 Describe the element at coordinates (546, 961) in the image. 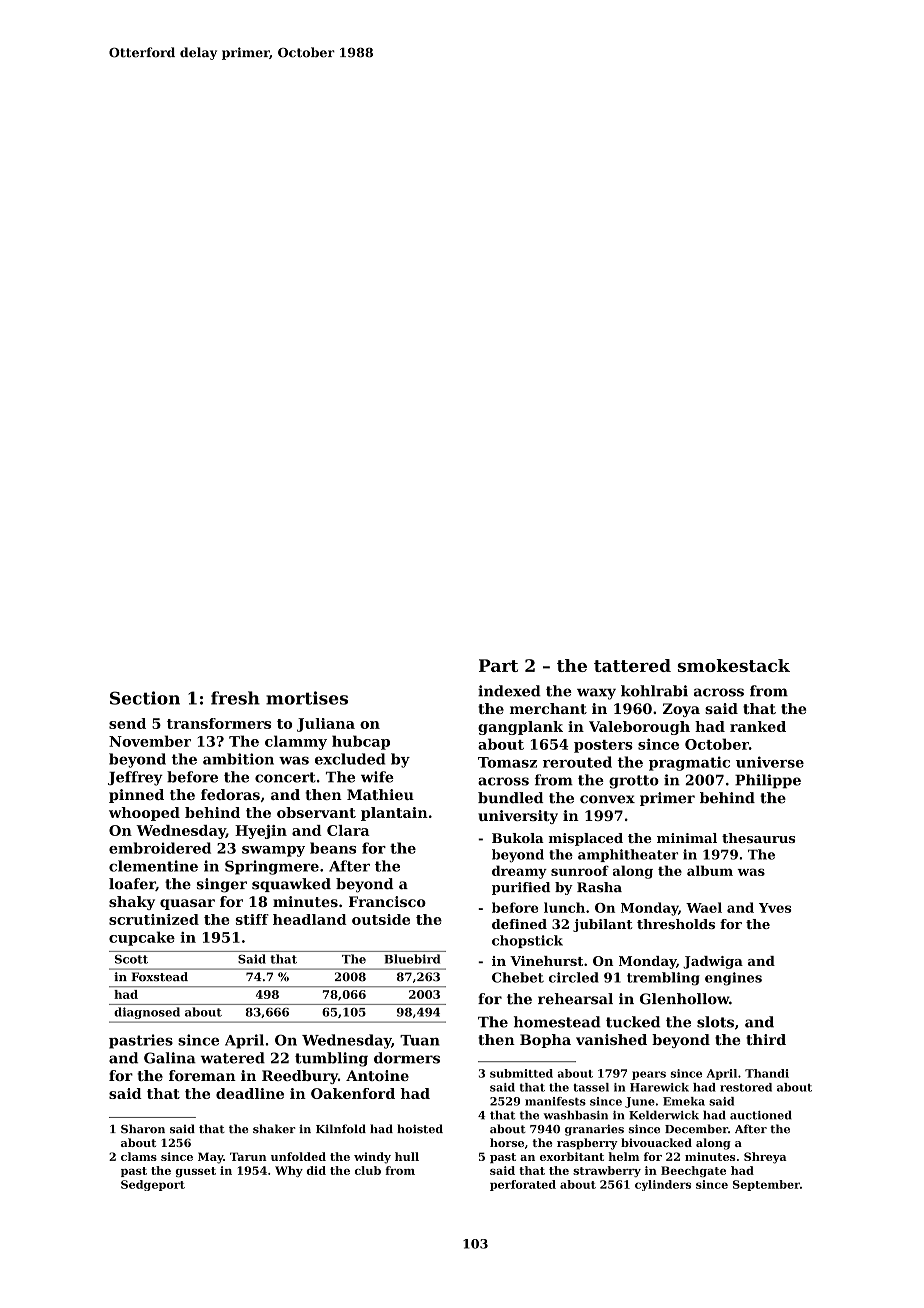

I see `Vinehurst` at that location.
